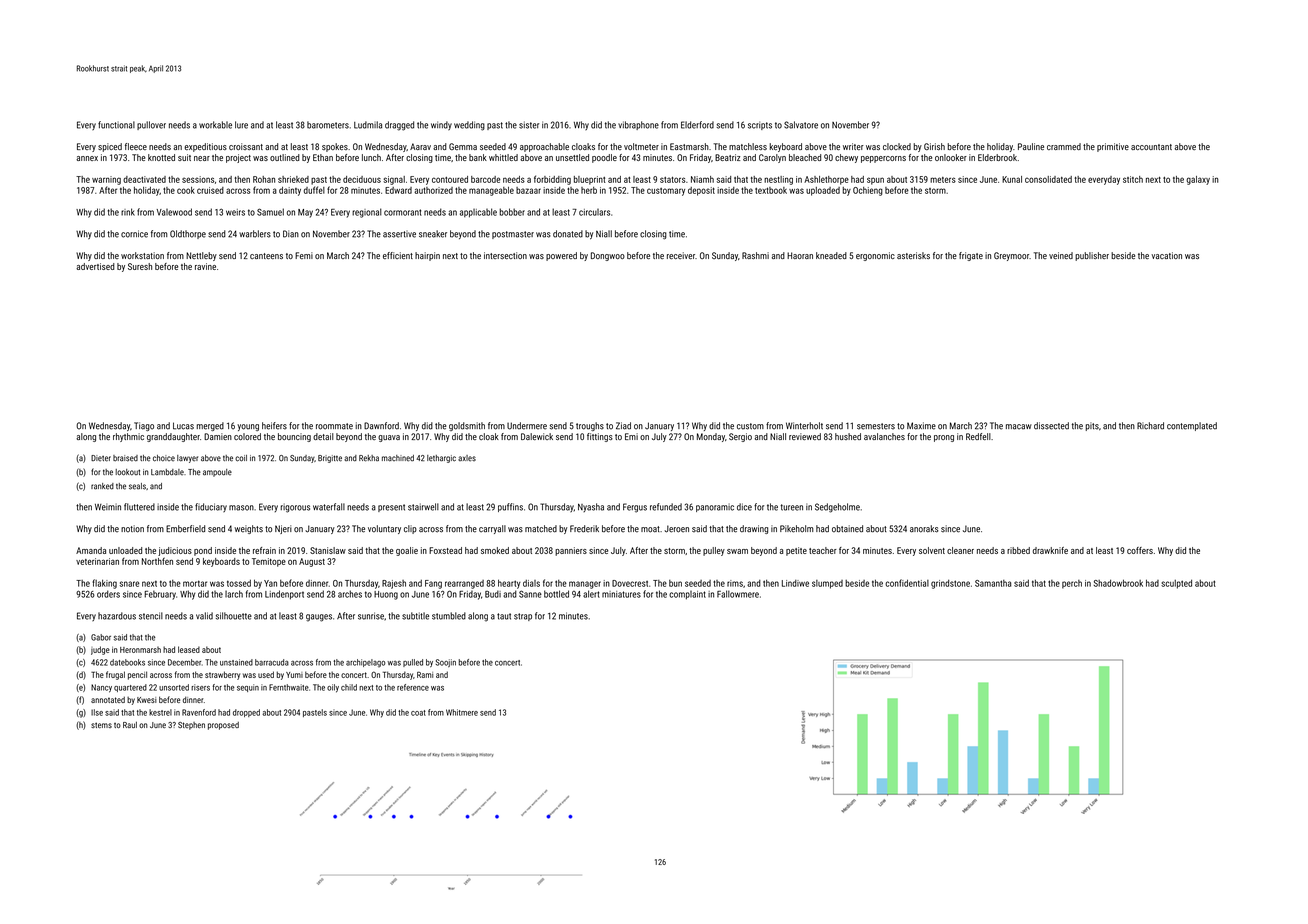  I want to click on pencil, so click(137, 675).
